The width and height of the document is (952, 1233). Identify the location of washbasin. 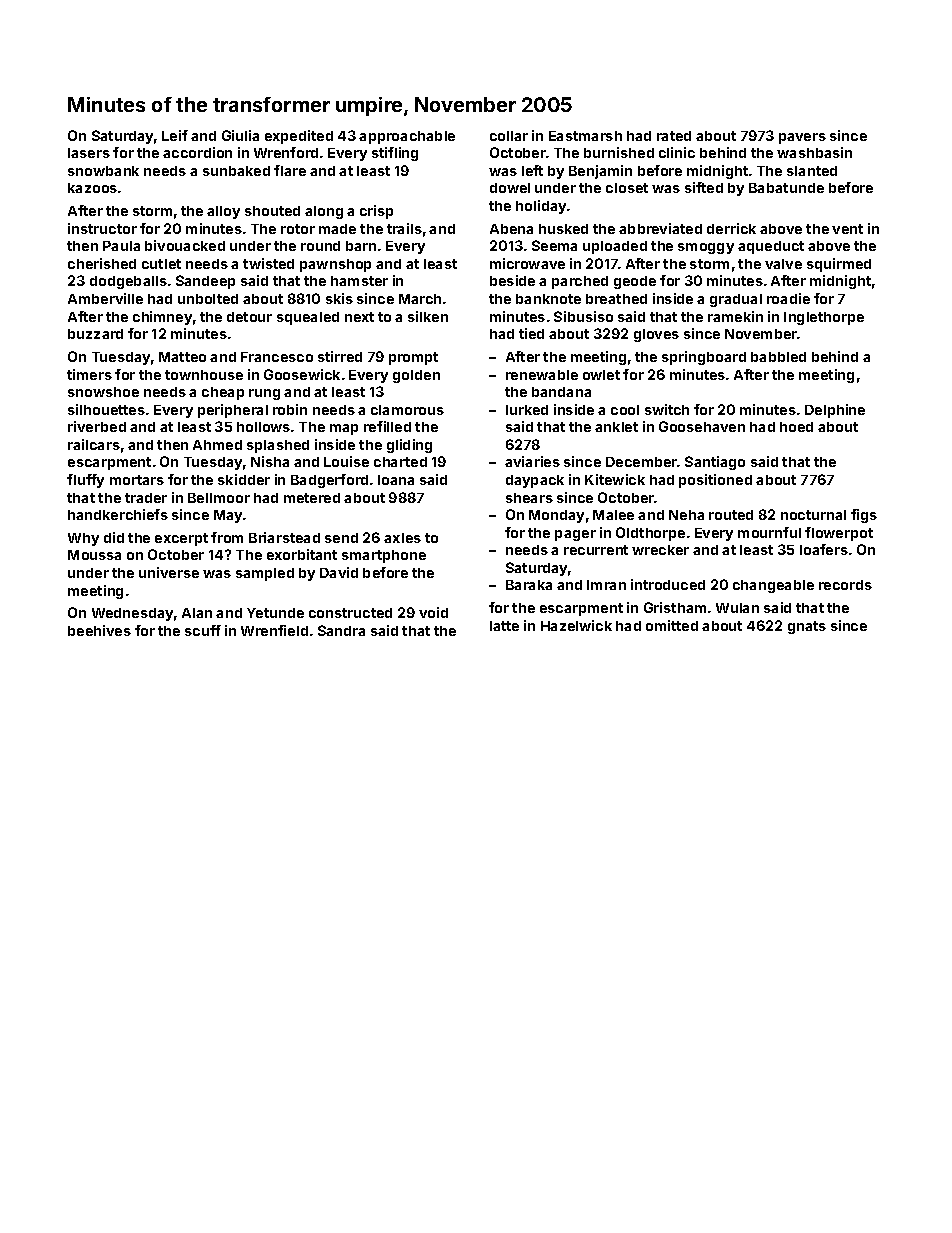
(814, 152).
